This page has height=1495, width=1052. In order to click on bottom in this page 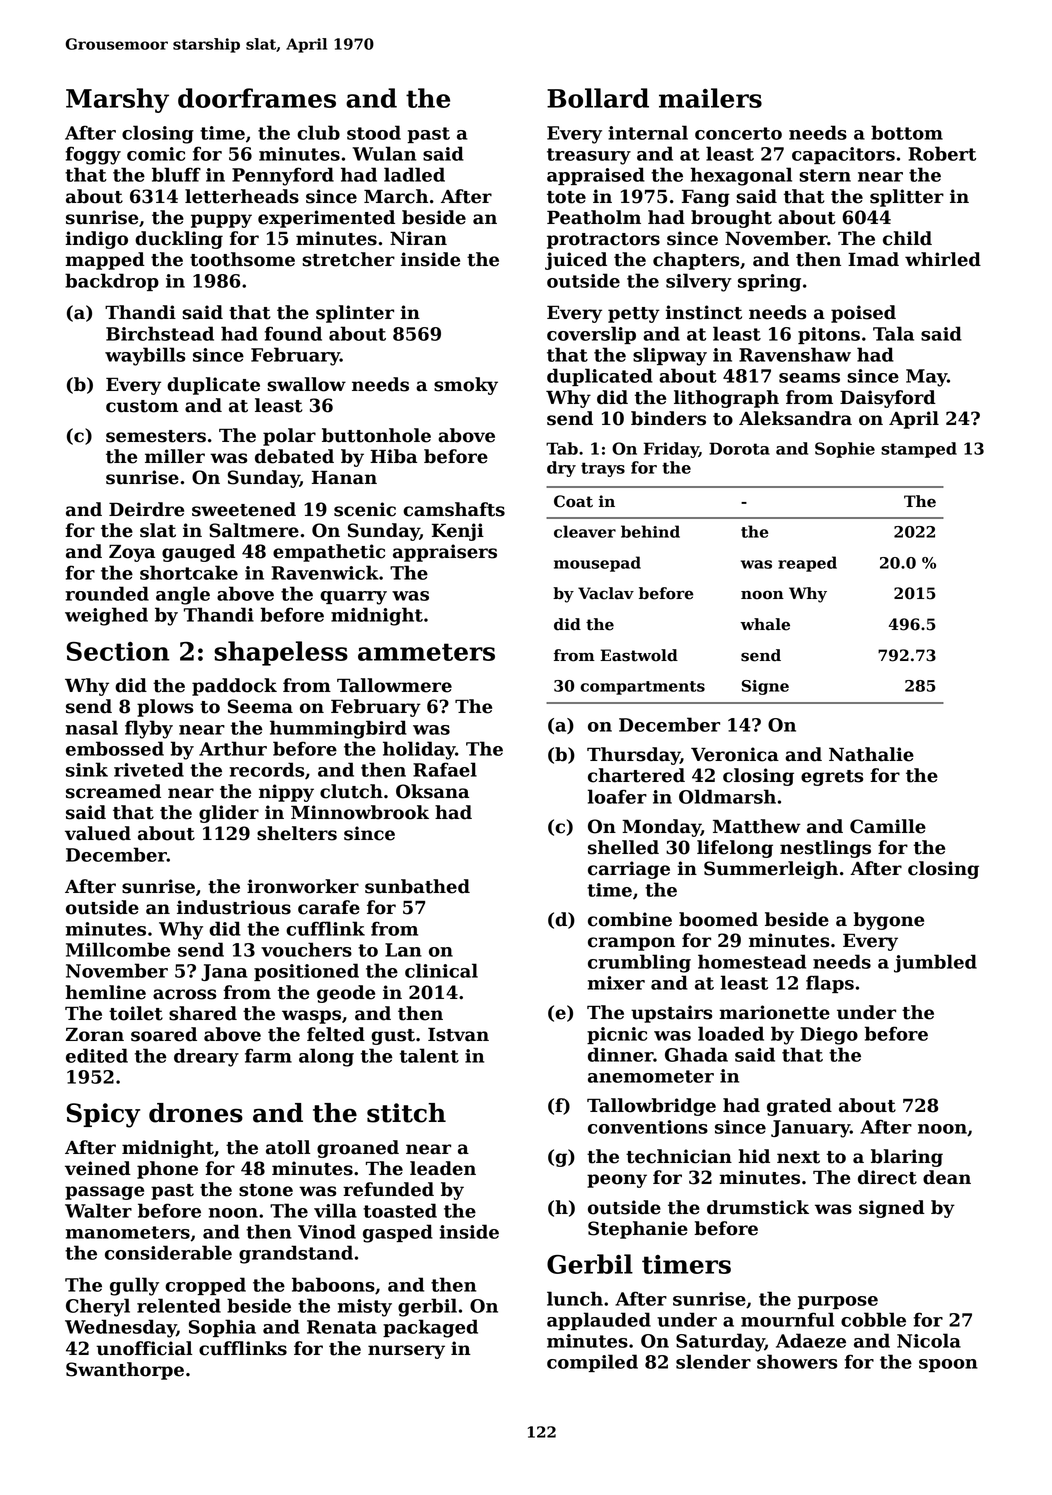, I will do `click(907, 132)`.
